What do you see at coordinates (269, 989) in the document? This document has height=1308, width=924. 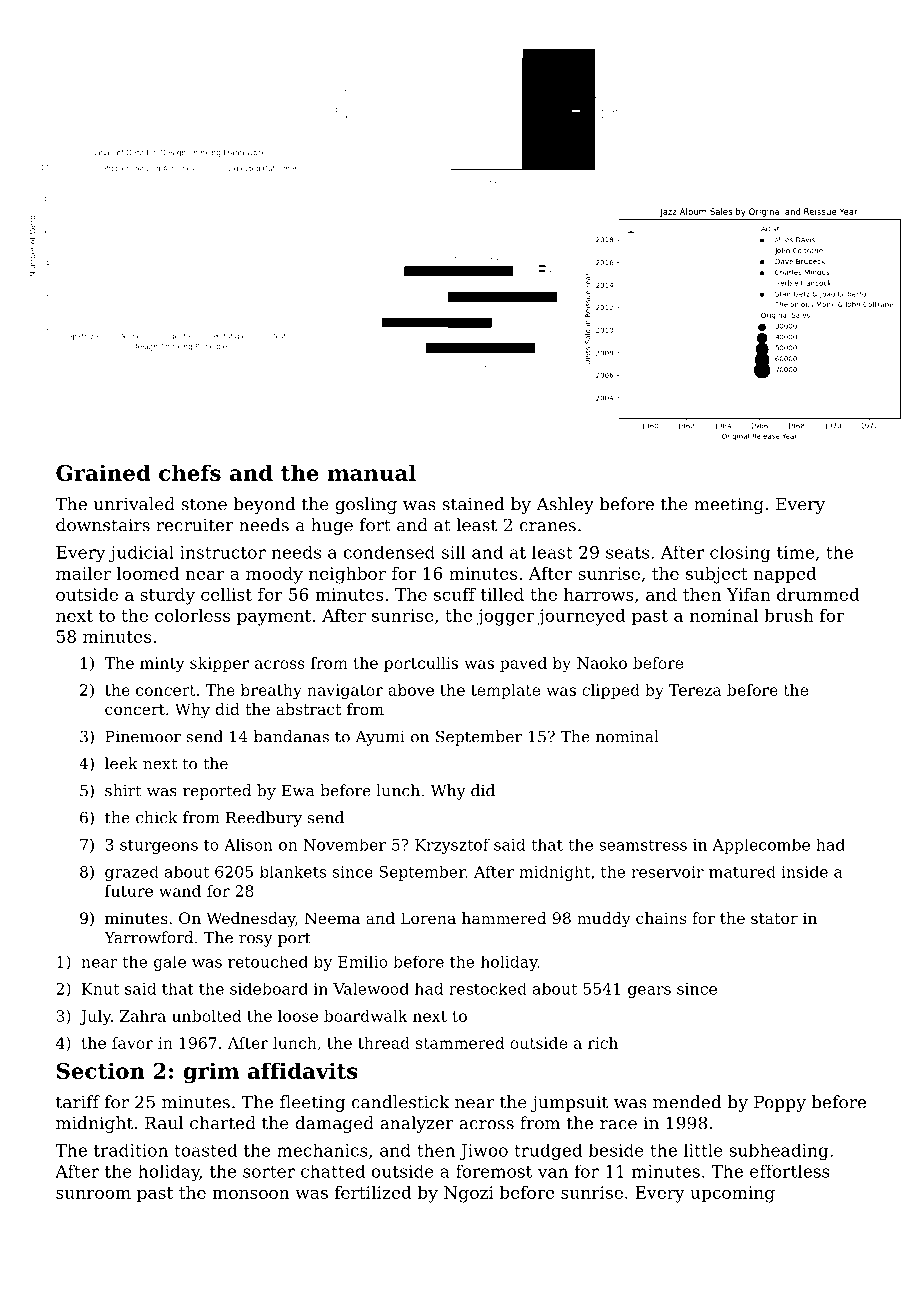 I see `sideboard` at bounding box center [269, 989].
